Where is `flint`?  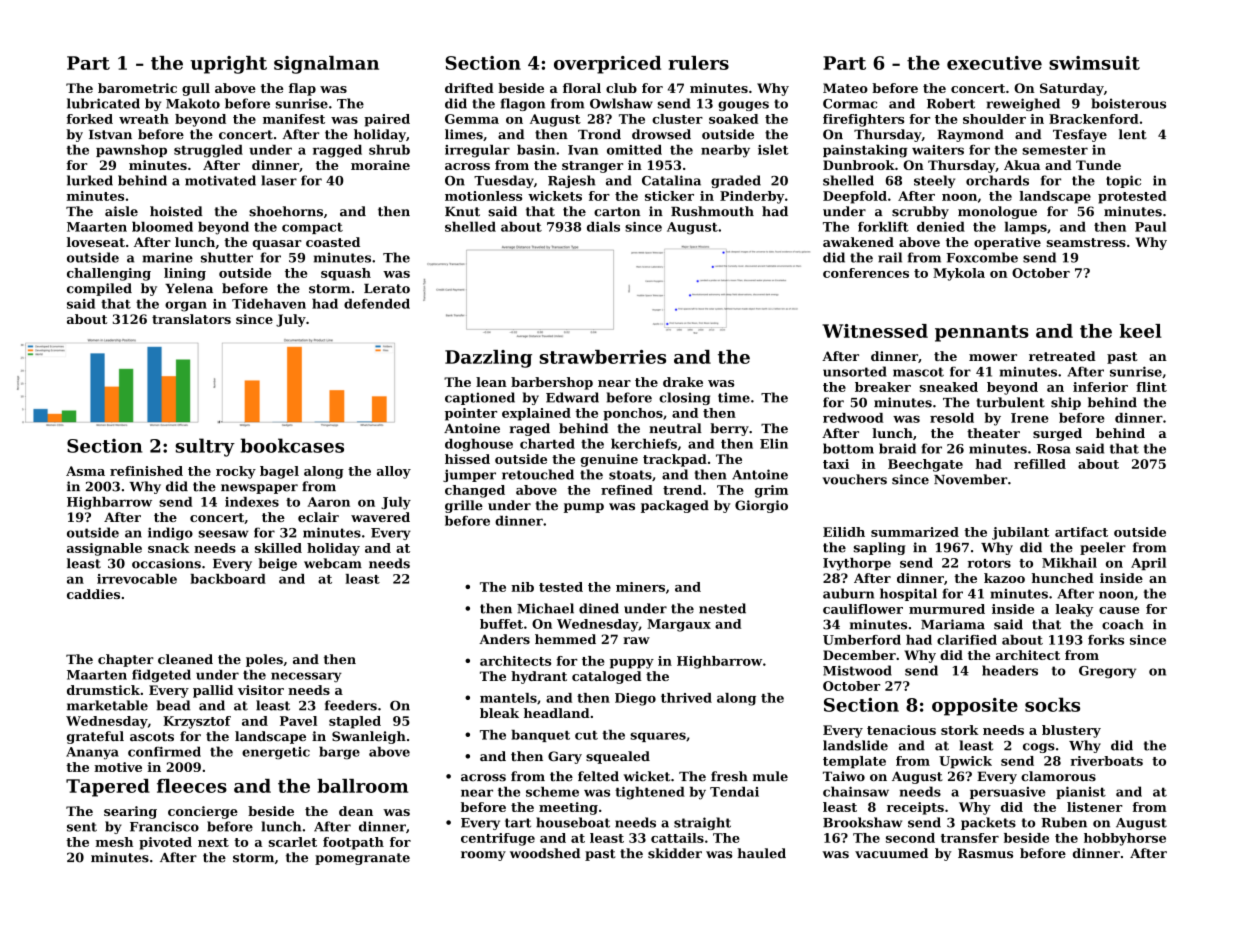
flint is located at coordinates (1151, 387).
